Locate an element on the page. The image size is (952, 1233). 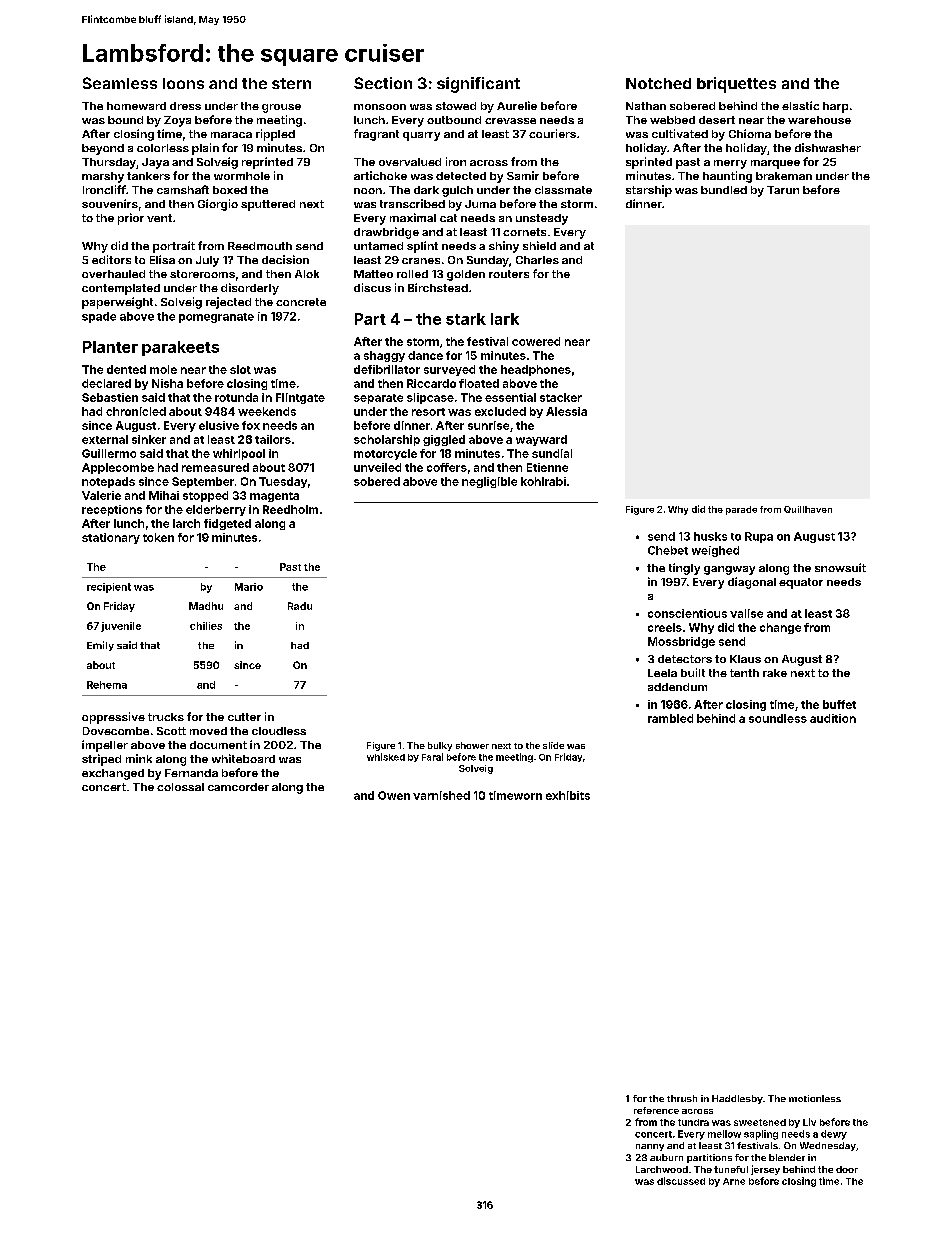
exhibits is located at coordinates (568, 795).
